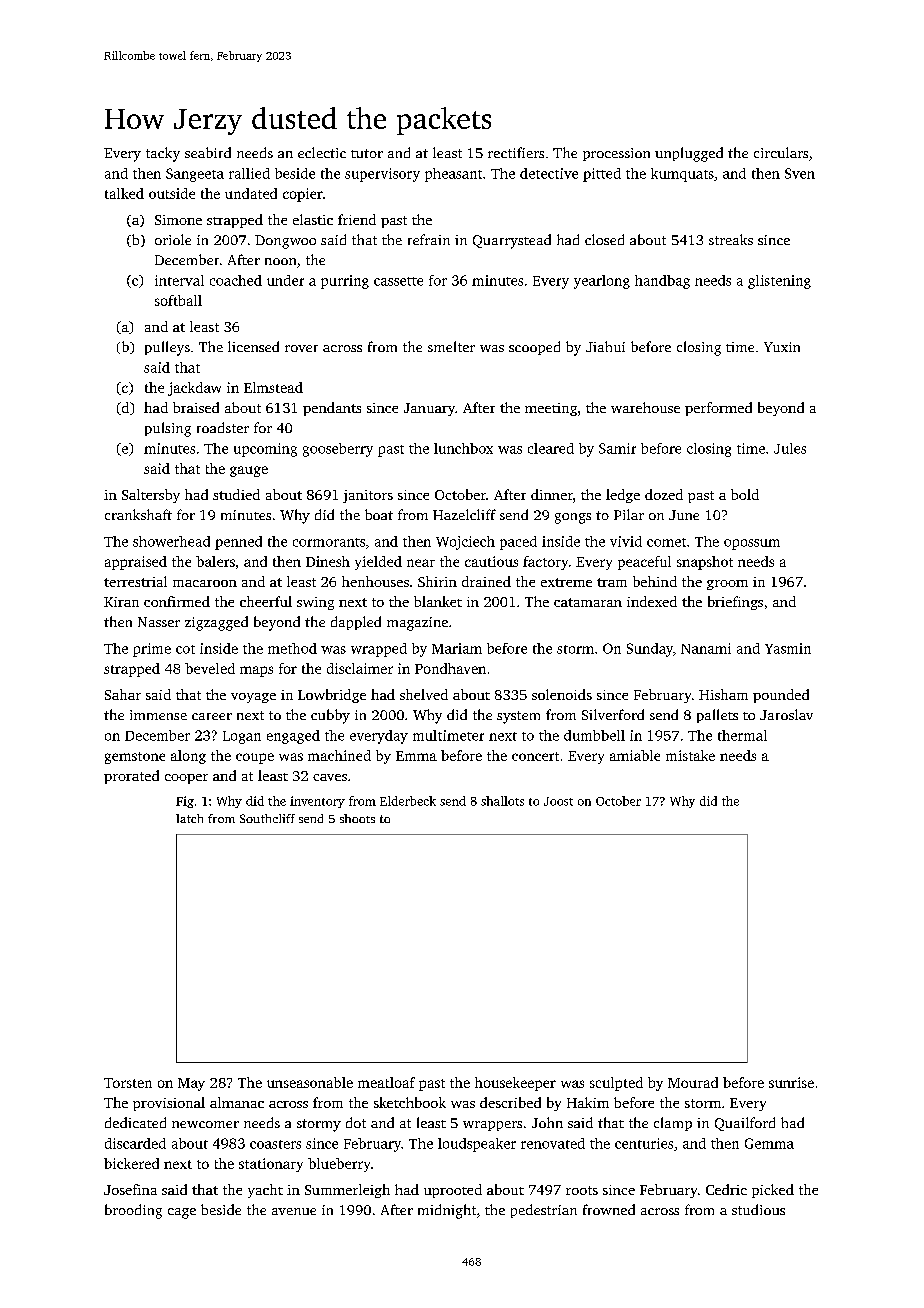 This page has width=924, height=1308. Describe the element at coordinates (800, 173) in the page. I see `Sven` at that location.
